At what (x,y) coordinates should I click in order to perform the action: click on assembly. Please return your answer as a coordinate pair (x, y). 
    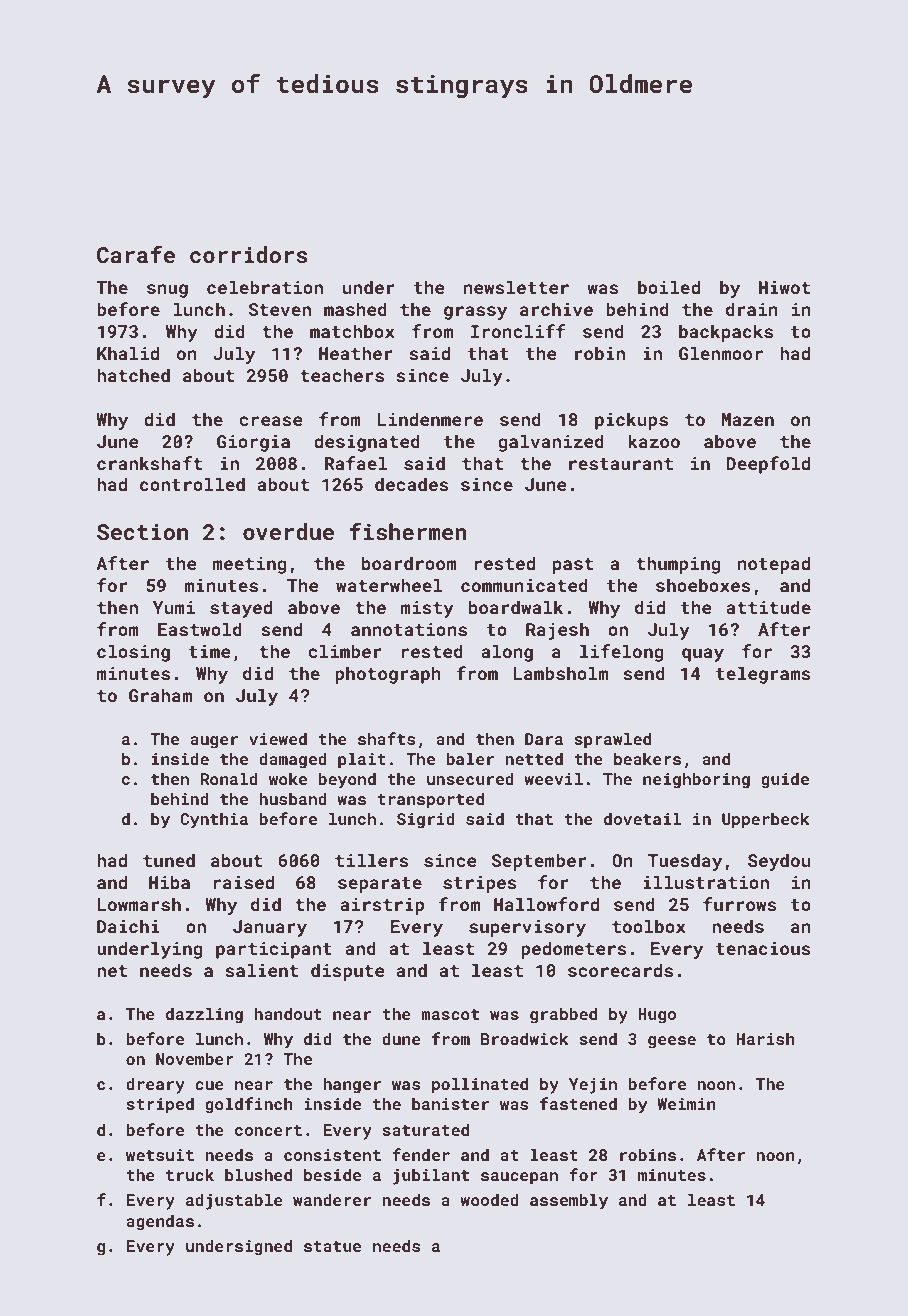
    Looking at the image, I should click on (569, 1201).
